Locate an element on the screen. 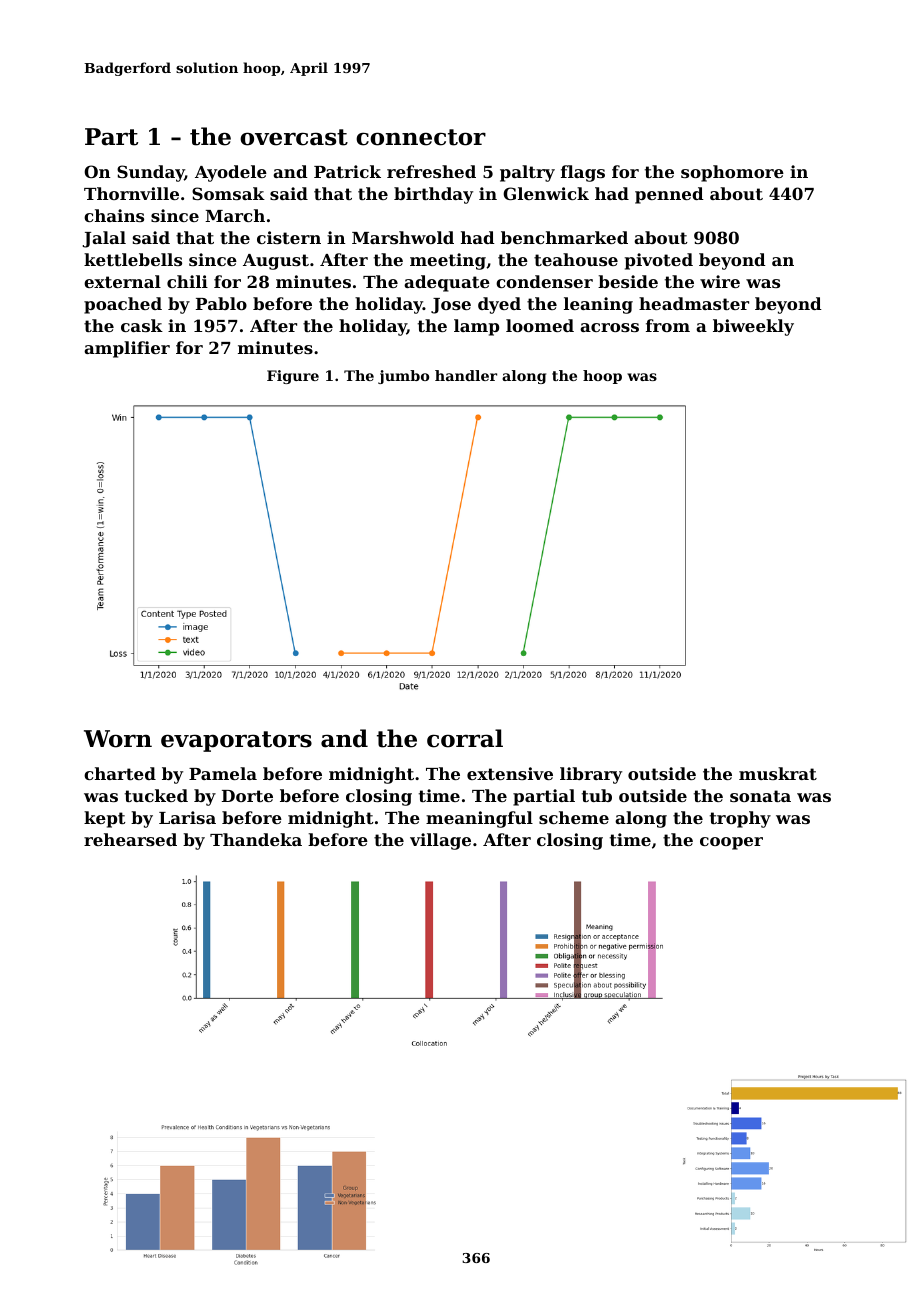 This screenshot has height=1308, width=924. chains is located at coordinates (114, 215).
